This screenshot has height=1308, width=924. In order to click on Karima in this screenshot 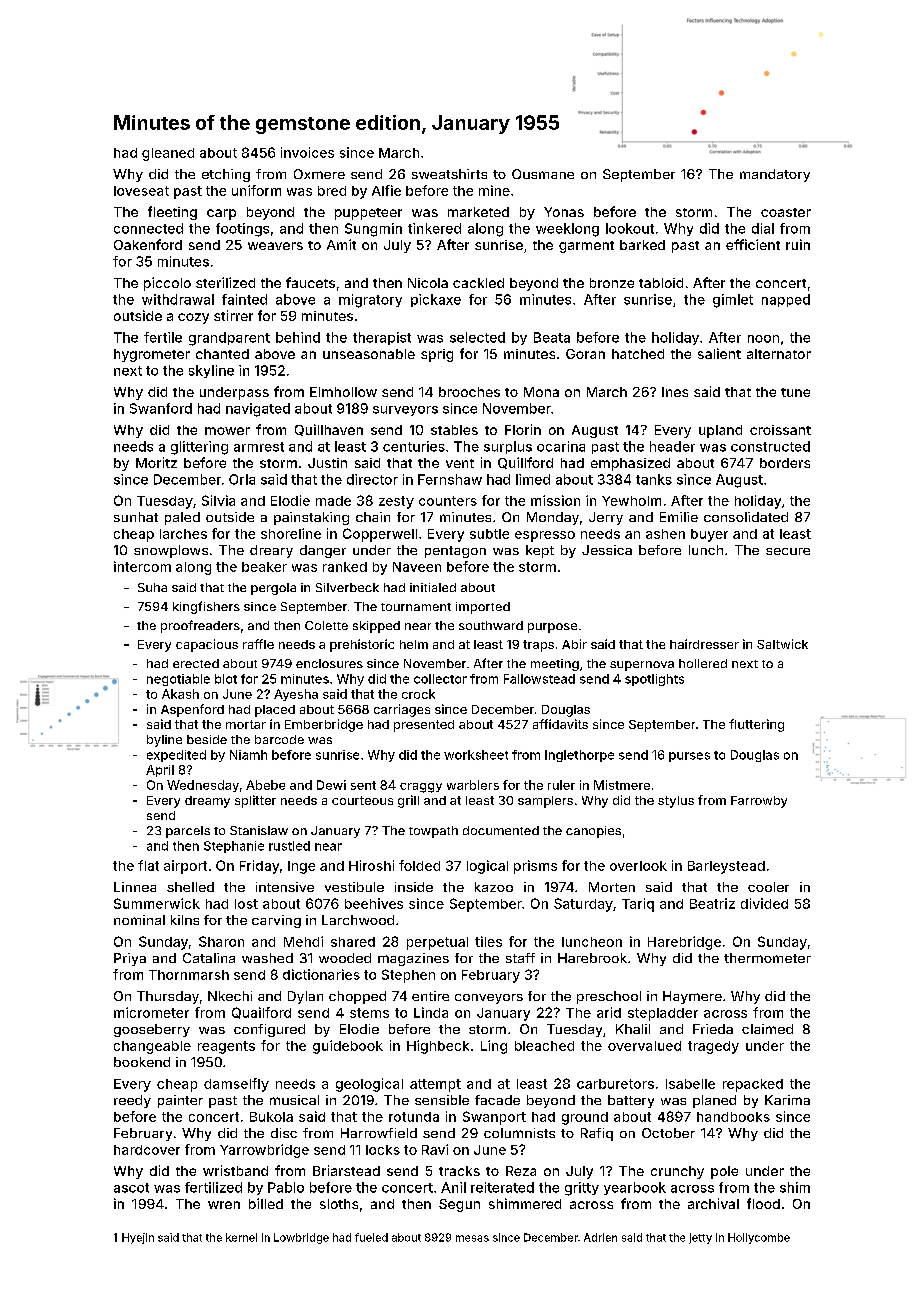, I will do `click(787, 1100)`.
